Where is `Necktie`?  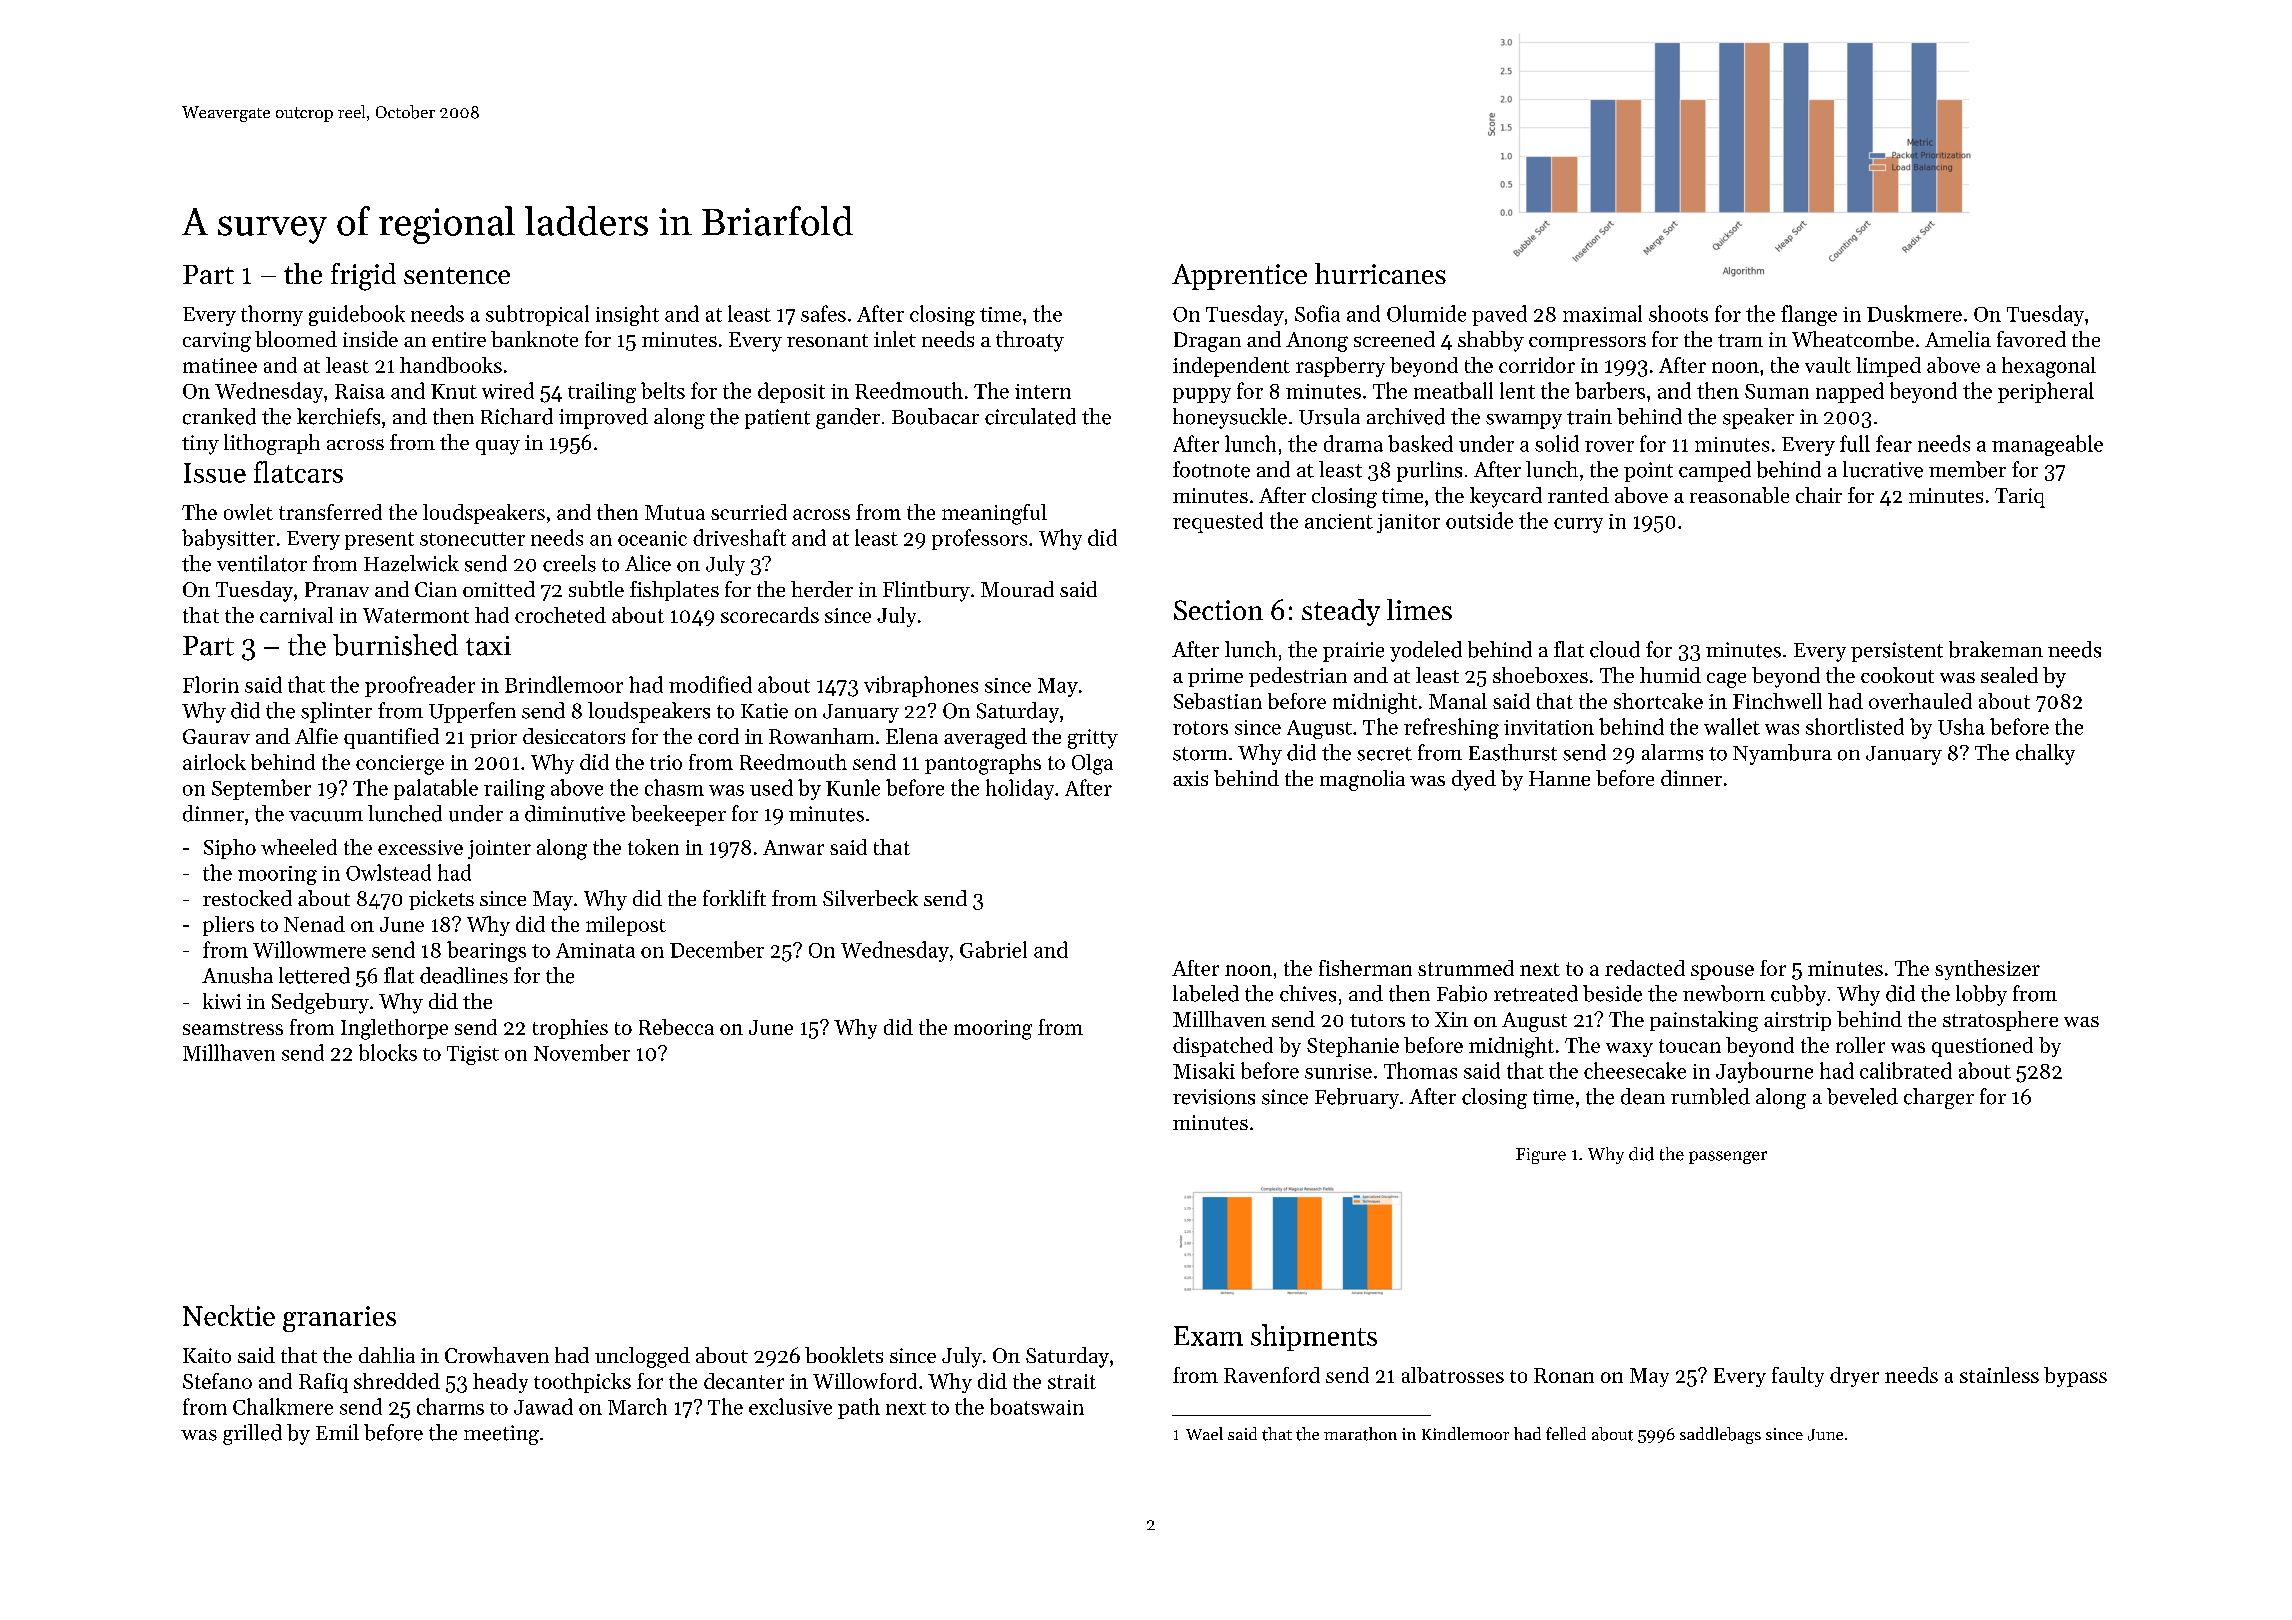
Necktie is located at coordinates (229, 1315).
